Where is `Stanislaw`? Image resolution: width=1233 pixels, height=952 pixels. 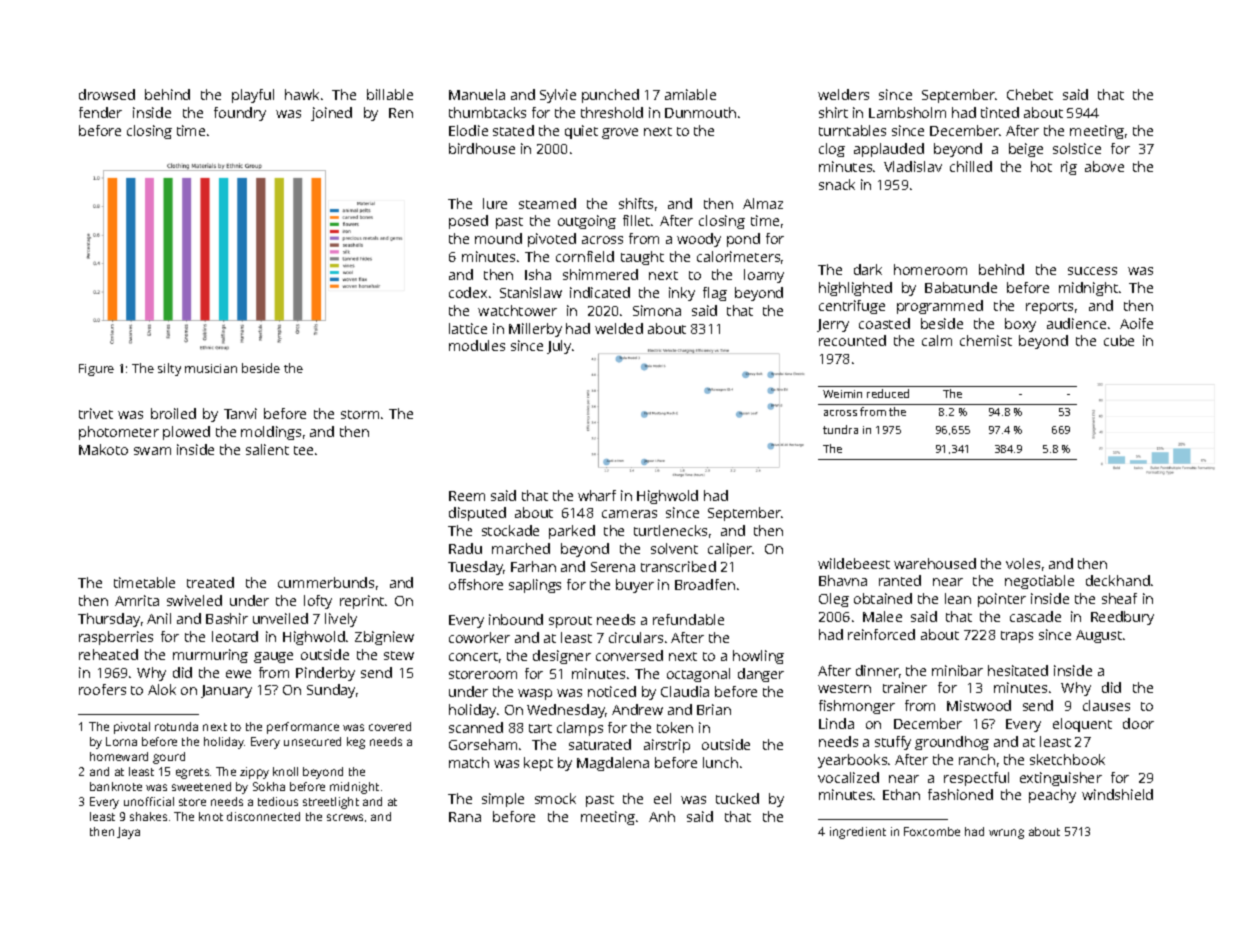 Stanislaw is located at coordinates (531, 292).
